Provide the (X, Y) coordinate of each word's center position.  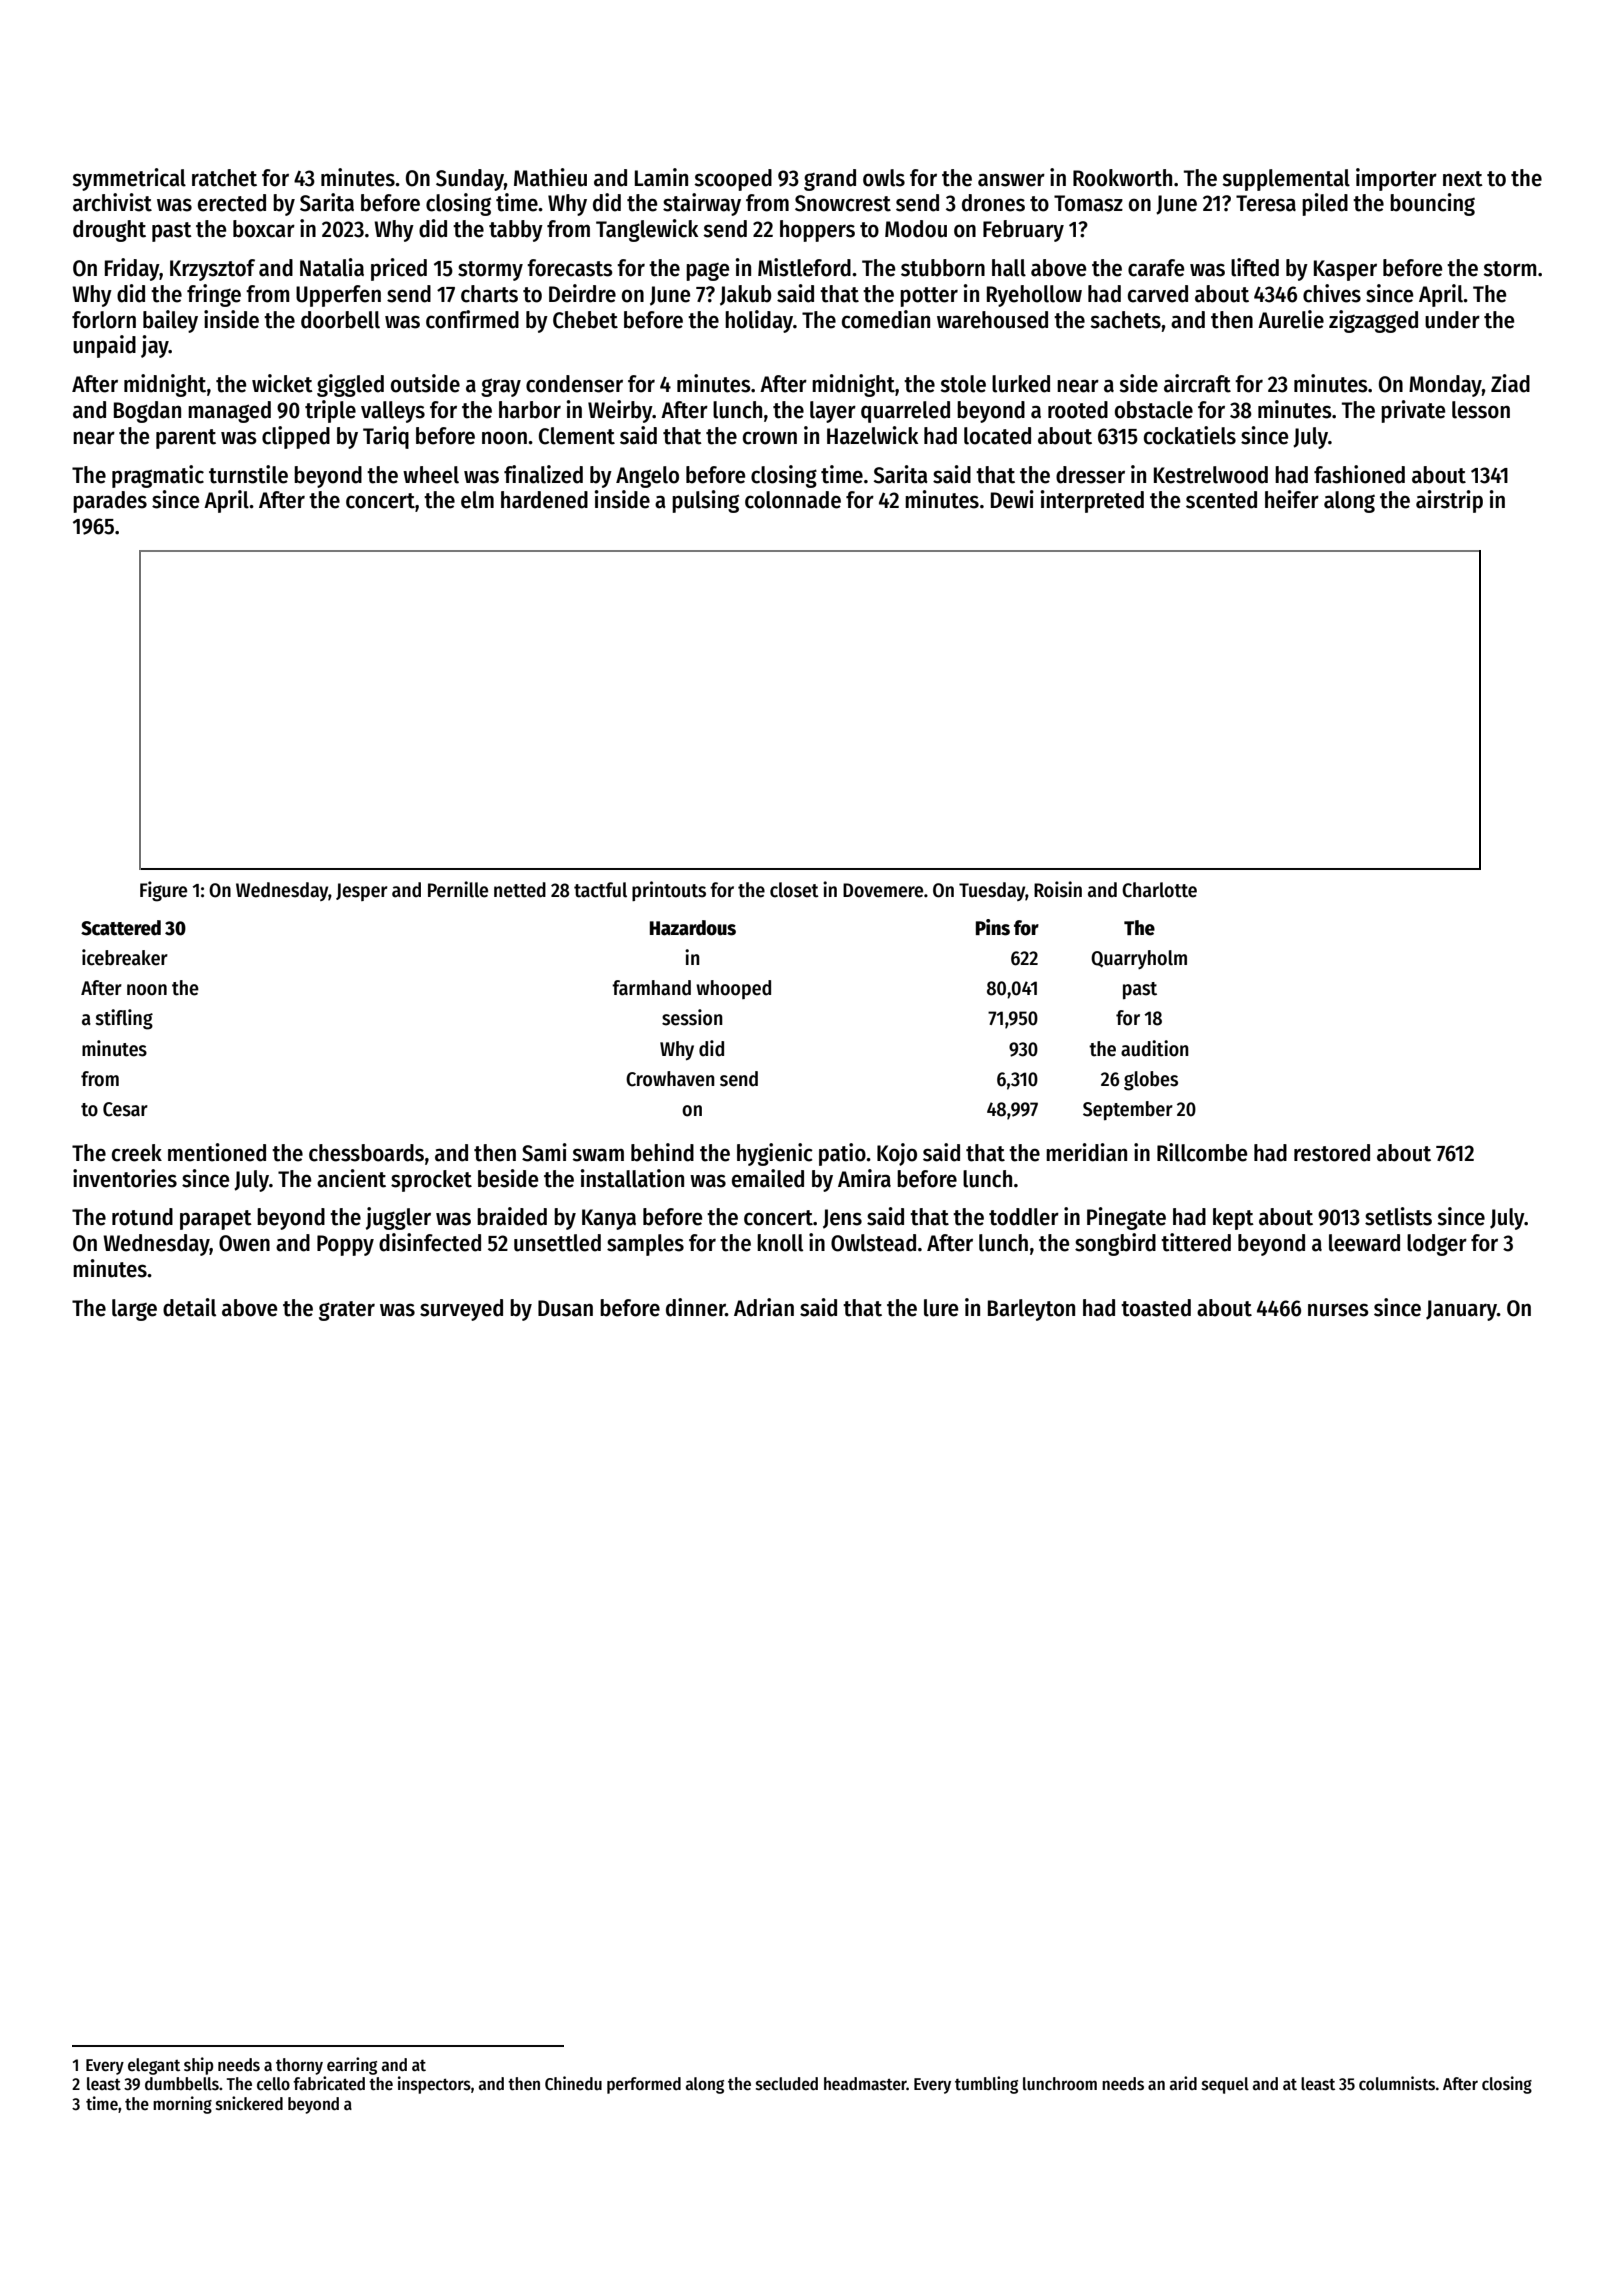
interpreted (1092, 501)
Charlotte (1159, 890)
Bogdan (147, 412)
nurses (1338, 1310)
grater (347, 1311)
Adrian (764, 1307)
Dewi (1012, 499)
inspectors (434, 2085)
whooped (733, 989)
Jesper (362, 892)
